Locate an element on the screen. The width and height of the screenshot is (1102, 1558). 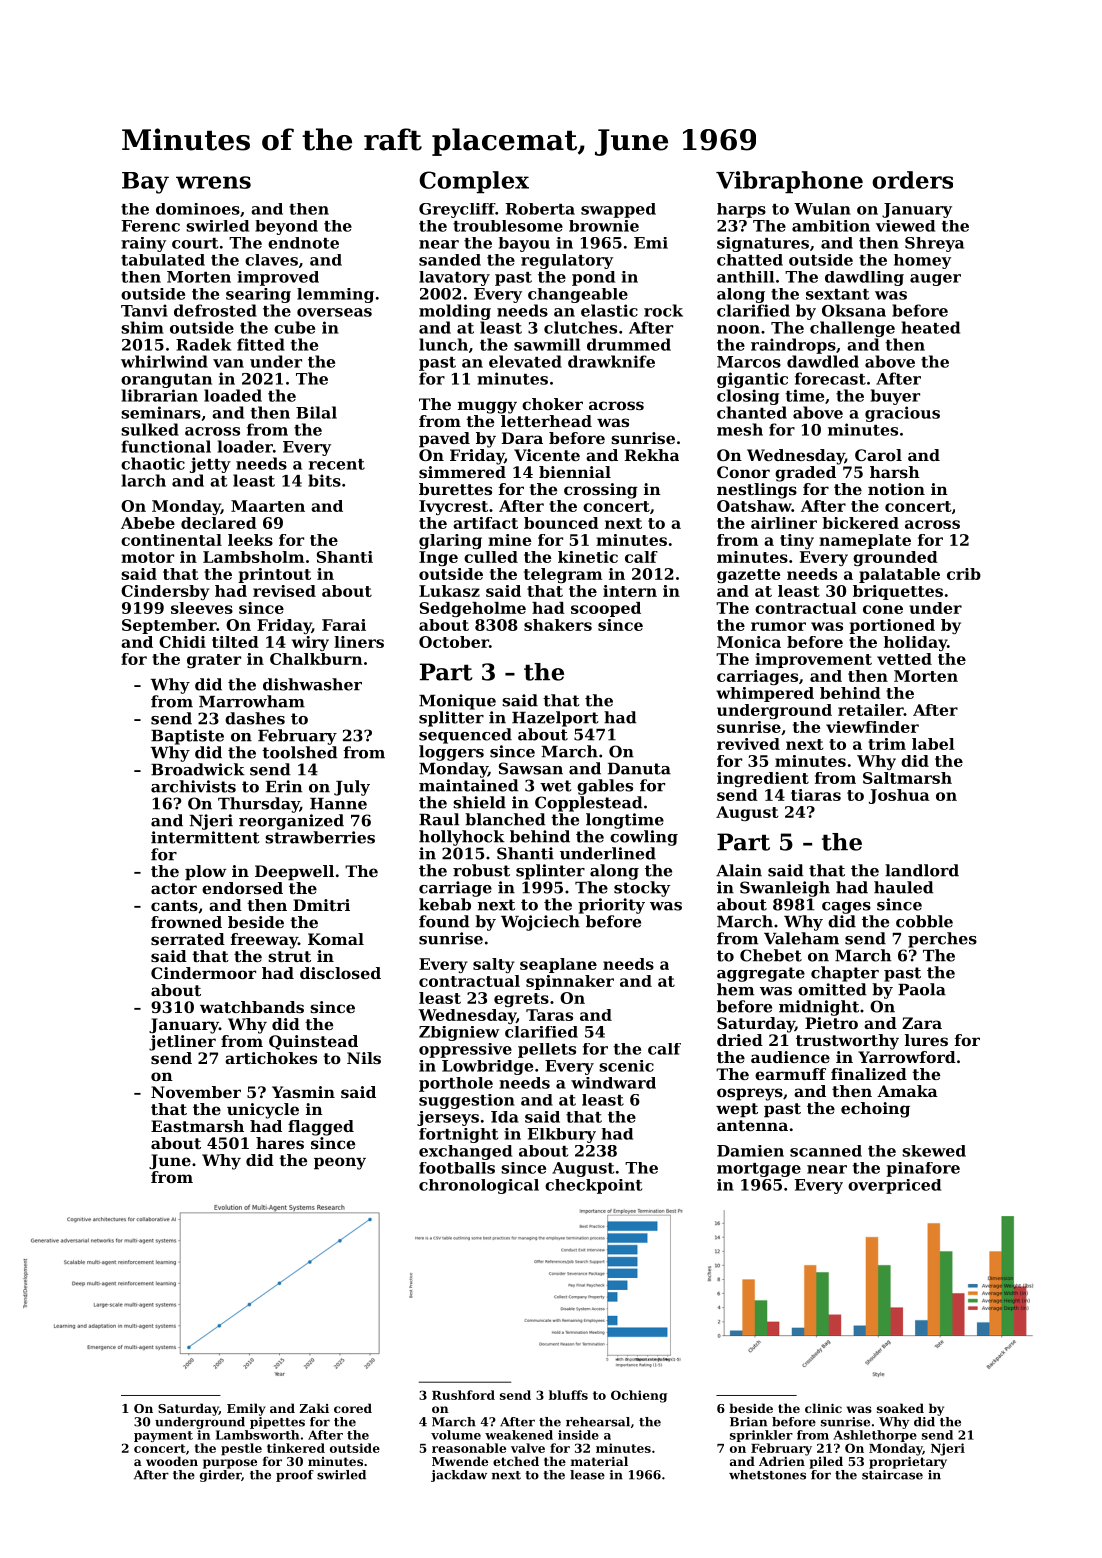
Farai is located at coordinates (344, 625).
